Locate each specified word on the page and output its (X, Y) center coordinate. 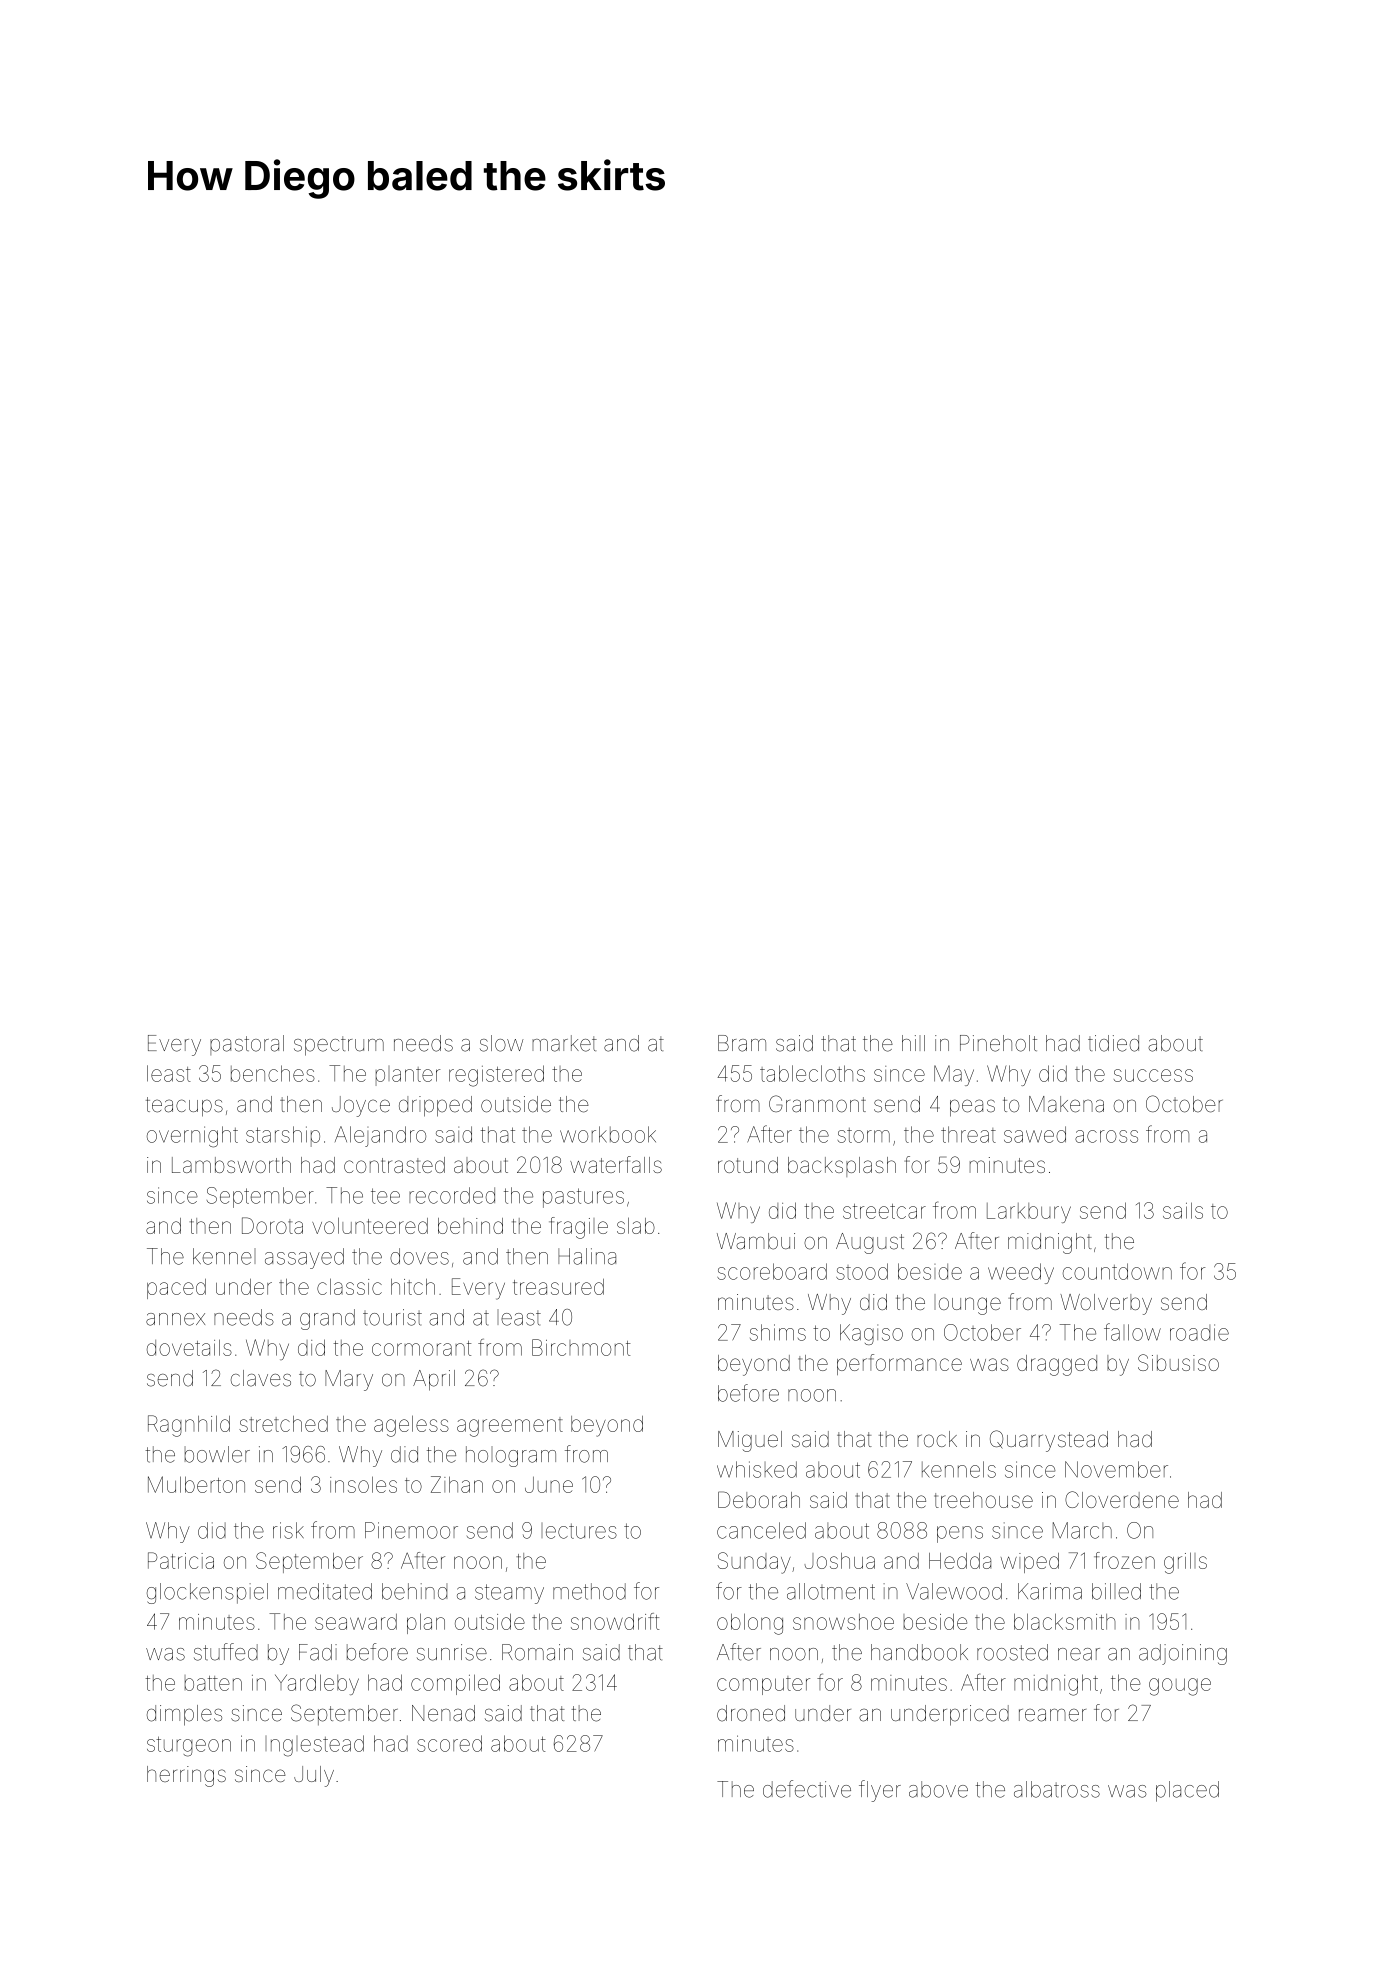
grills (1185, 1563)
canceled (761, 1530)
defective (807, 1789)
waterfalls (616, 1164)
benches (273, 1073)
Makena (1066, 1104)
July (314, 1776)
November (1116, 1469)
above (938, 1789)
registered (496, 1076)
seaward (356, 1622)
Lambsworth (231, 1165)
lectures (579, 1531)
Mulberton (196, 1484)
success (1153, 1075)
